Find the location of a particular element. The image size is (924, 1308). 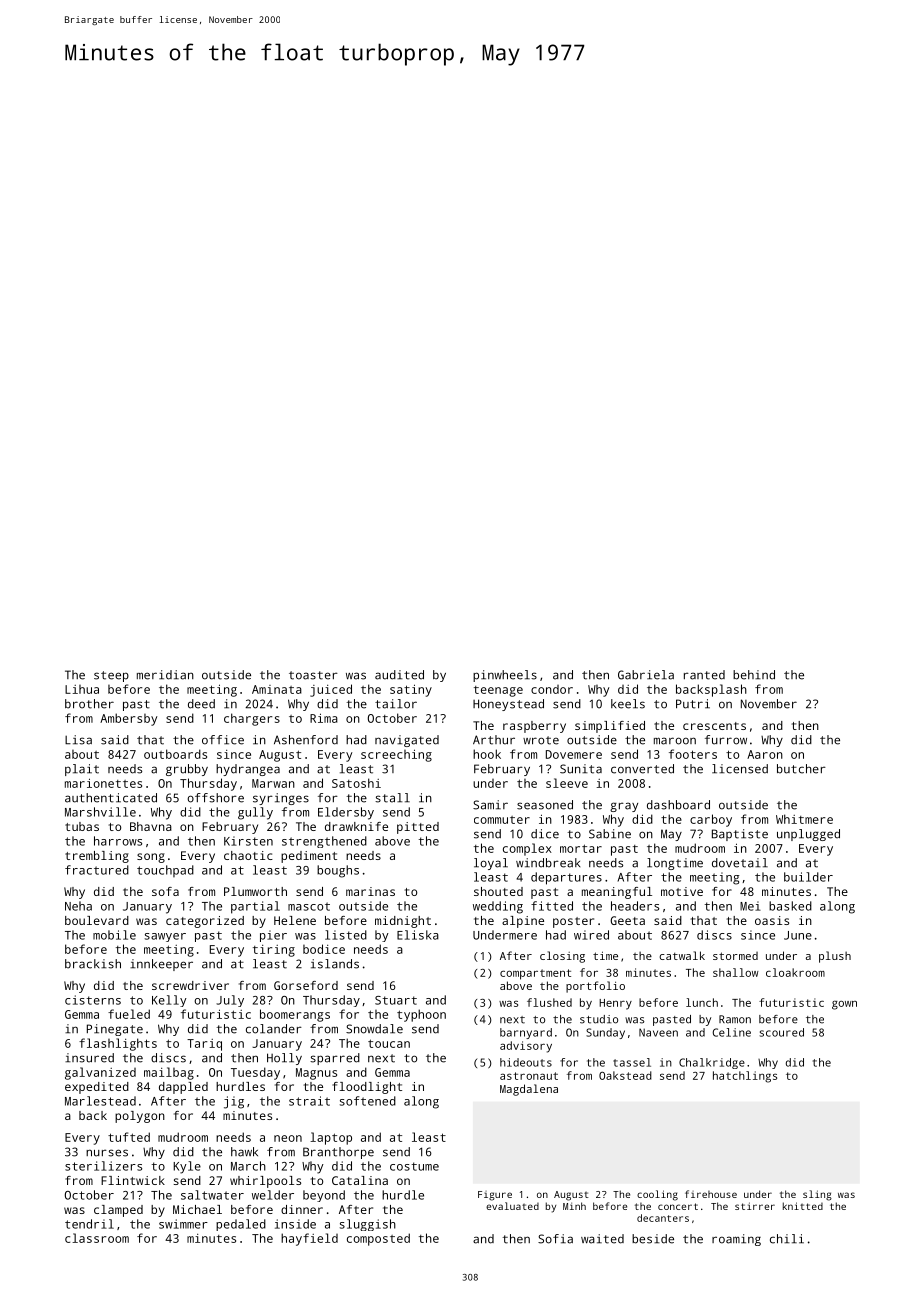

colander is located at coordinates (274, 1029).
